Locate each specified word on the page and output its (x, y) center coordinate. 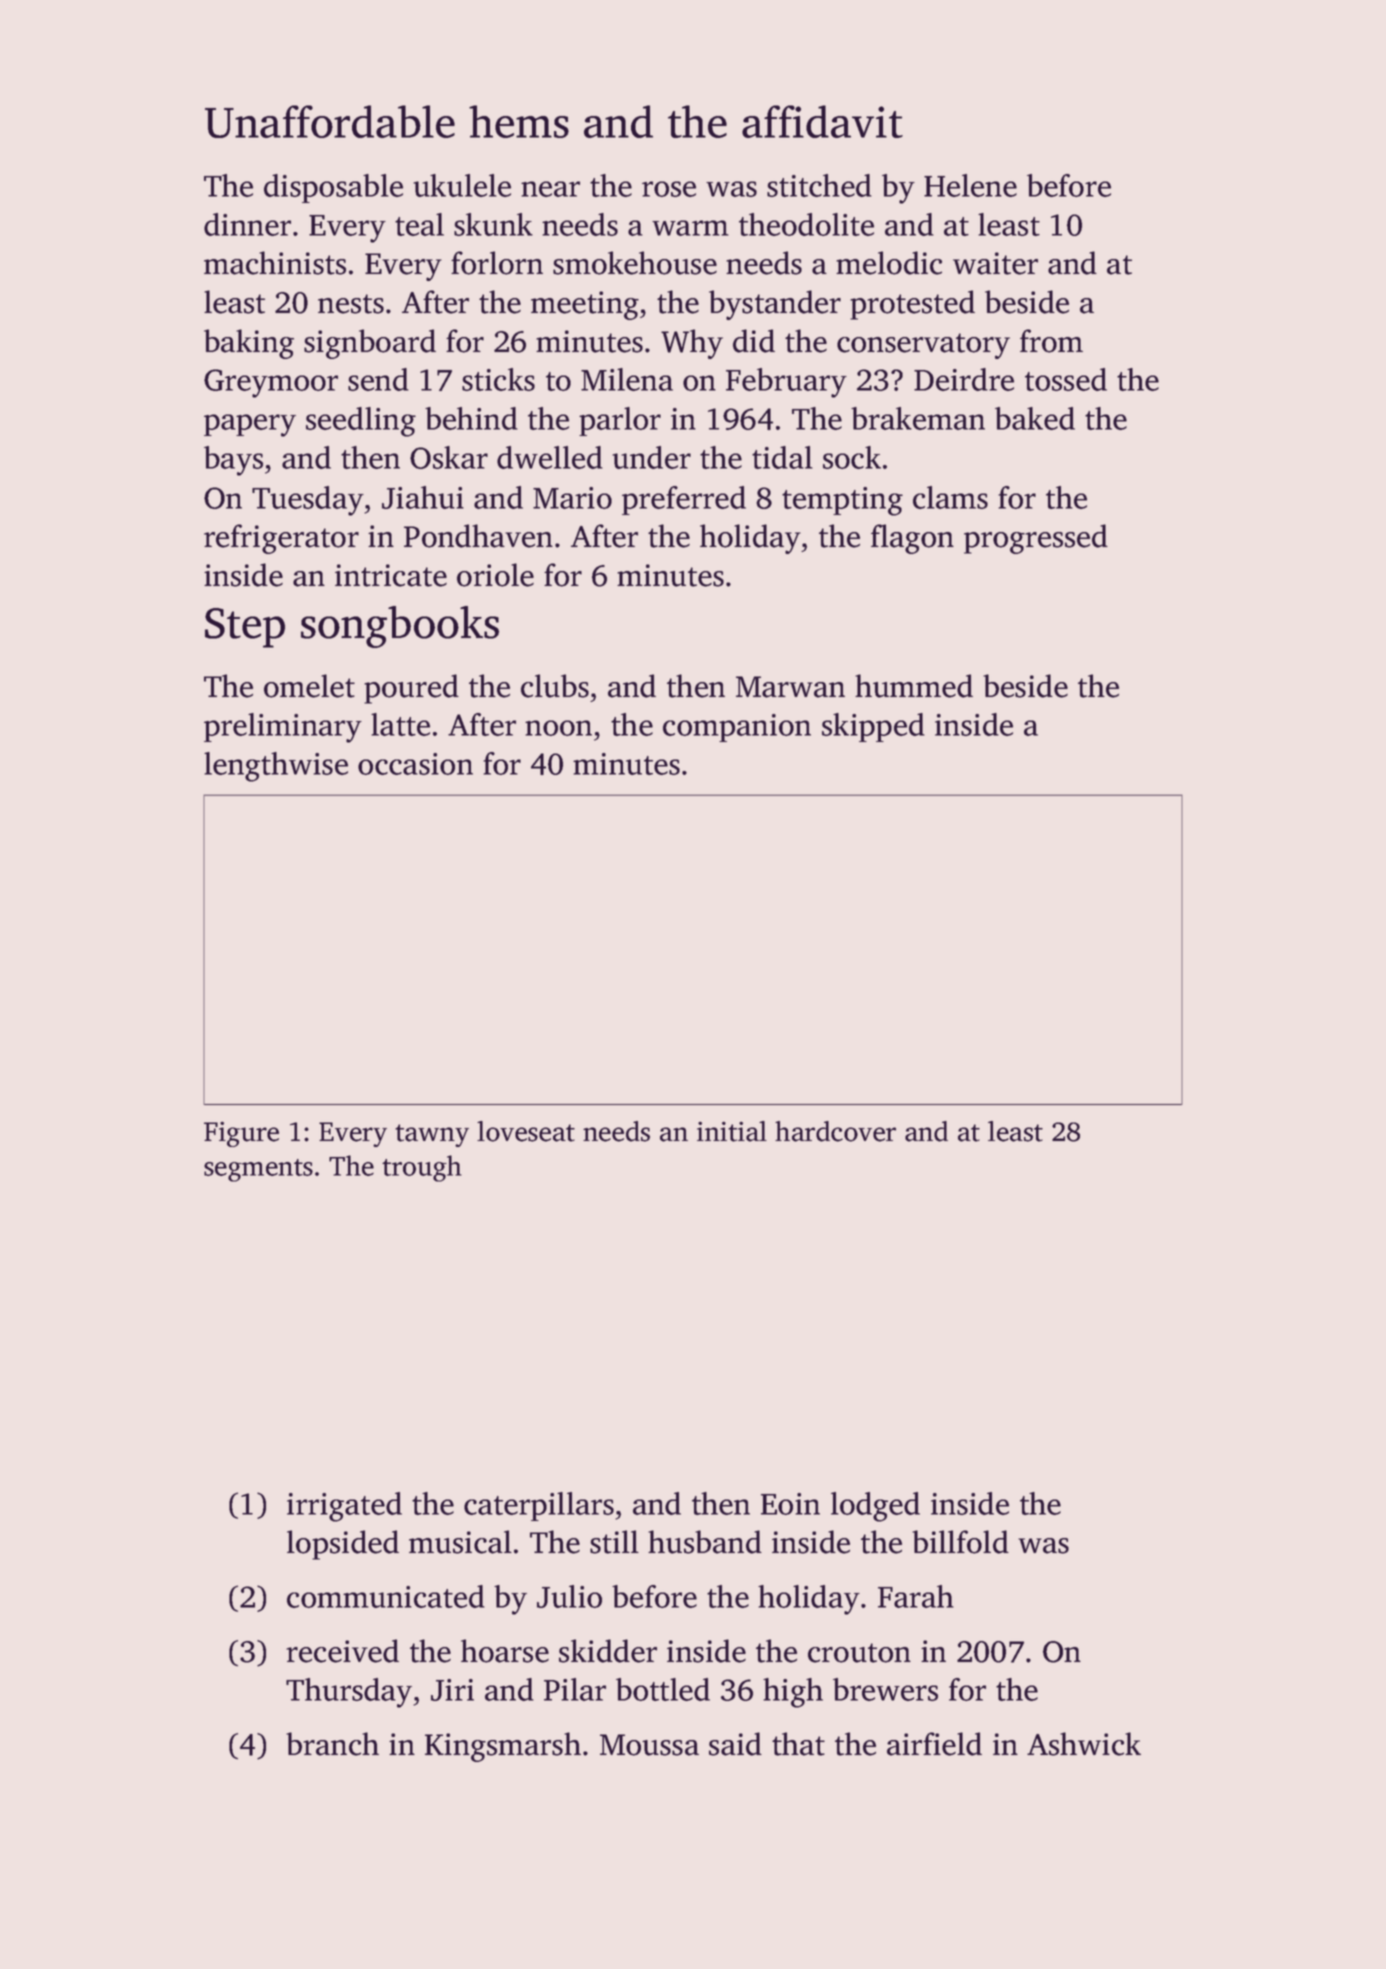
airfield (934, 1744)
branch (332, 1744)
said (735, 1744)
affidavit (822, 121)
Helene (970, 185)
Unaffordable (330, 121)
